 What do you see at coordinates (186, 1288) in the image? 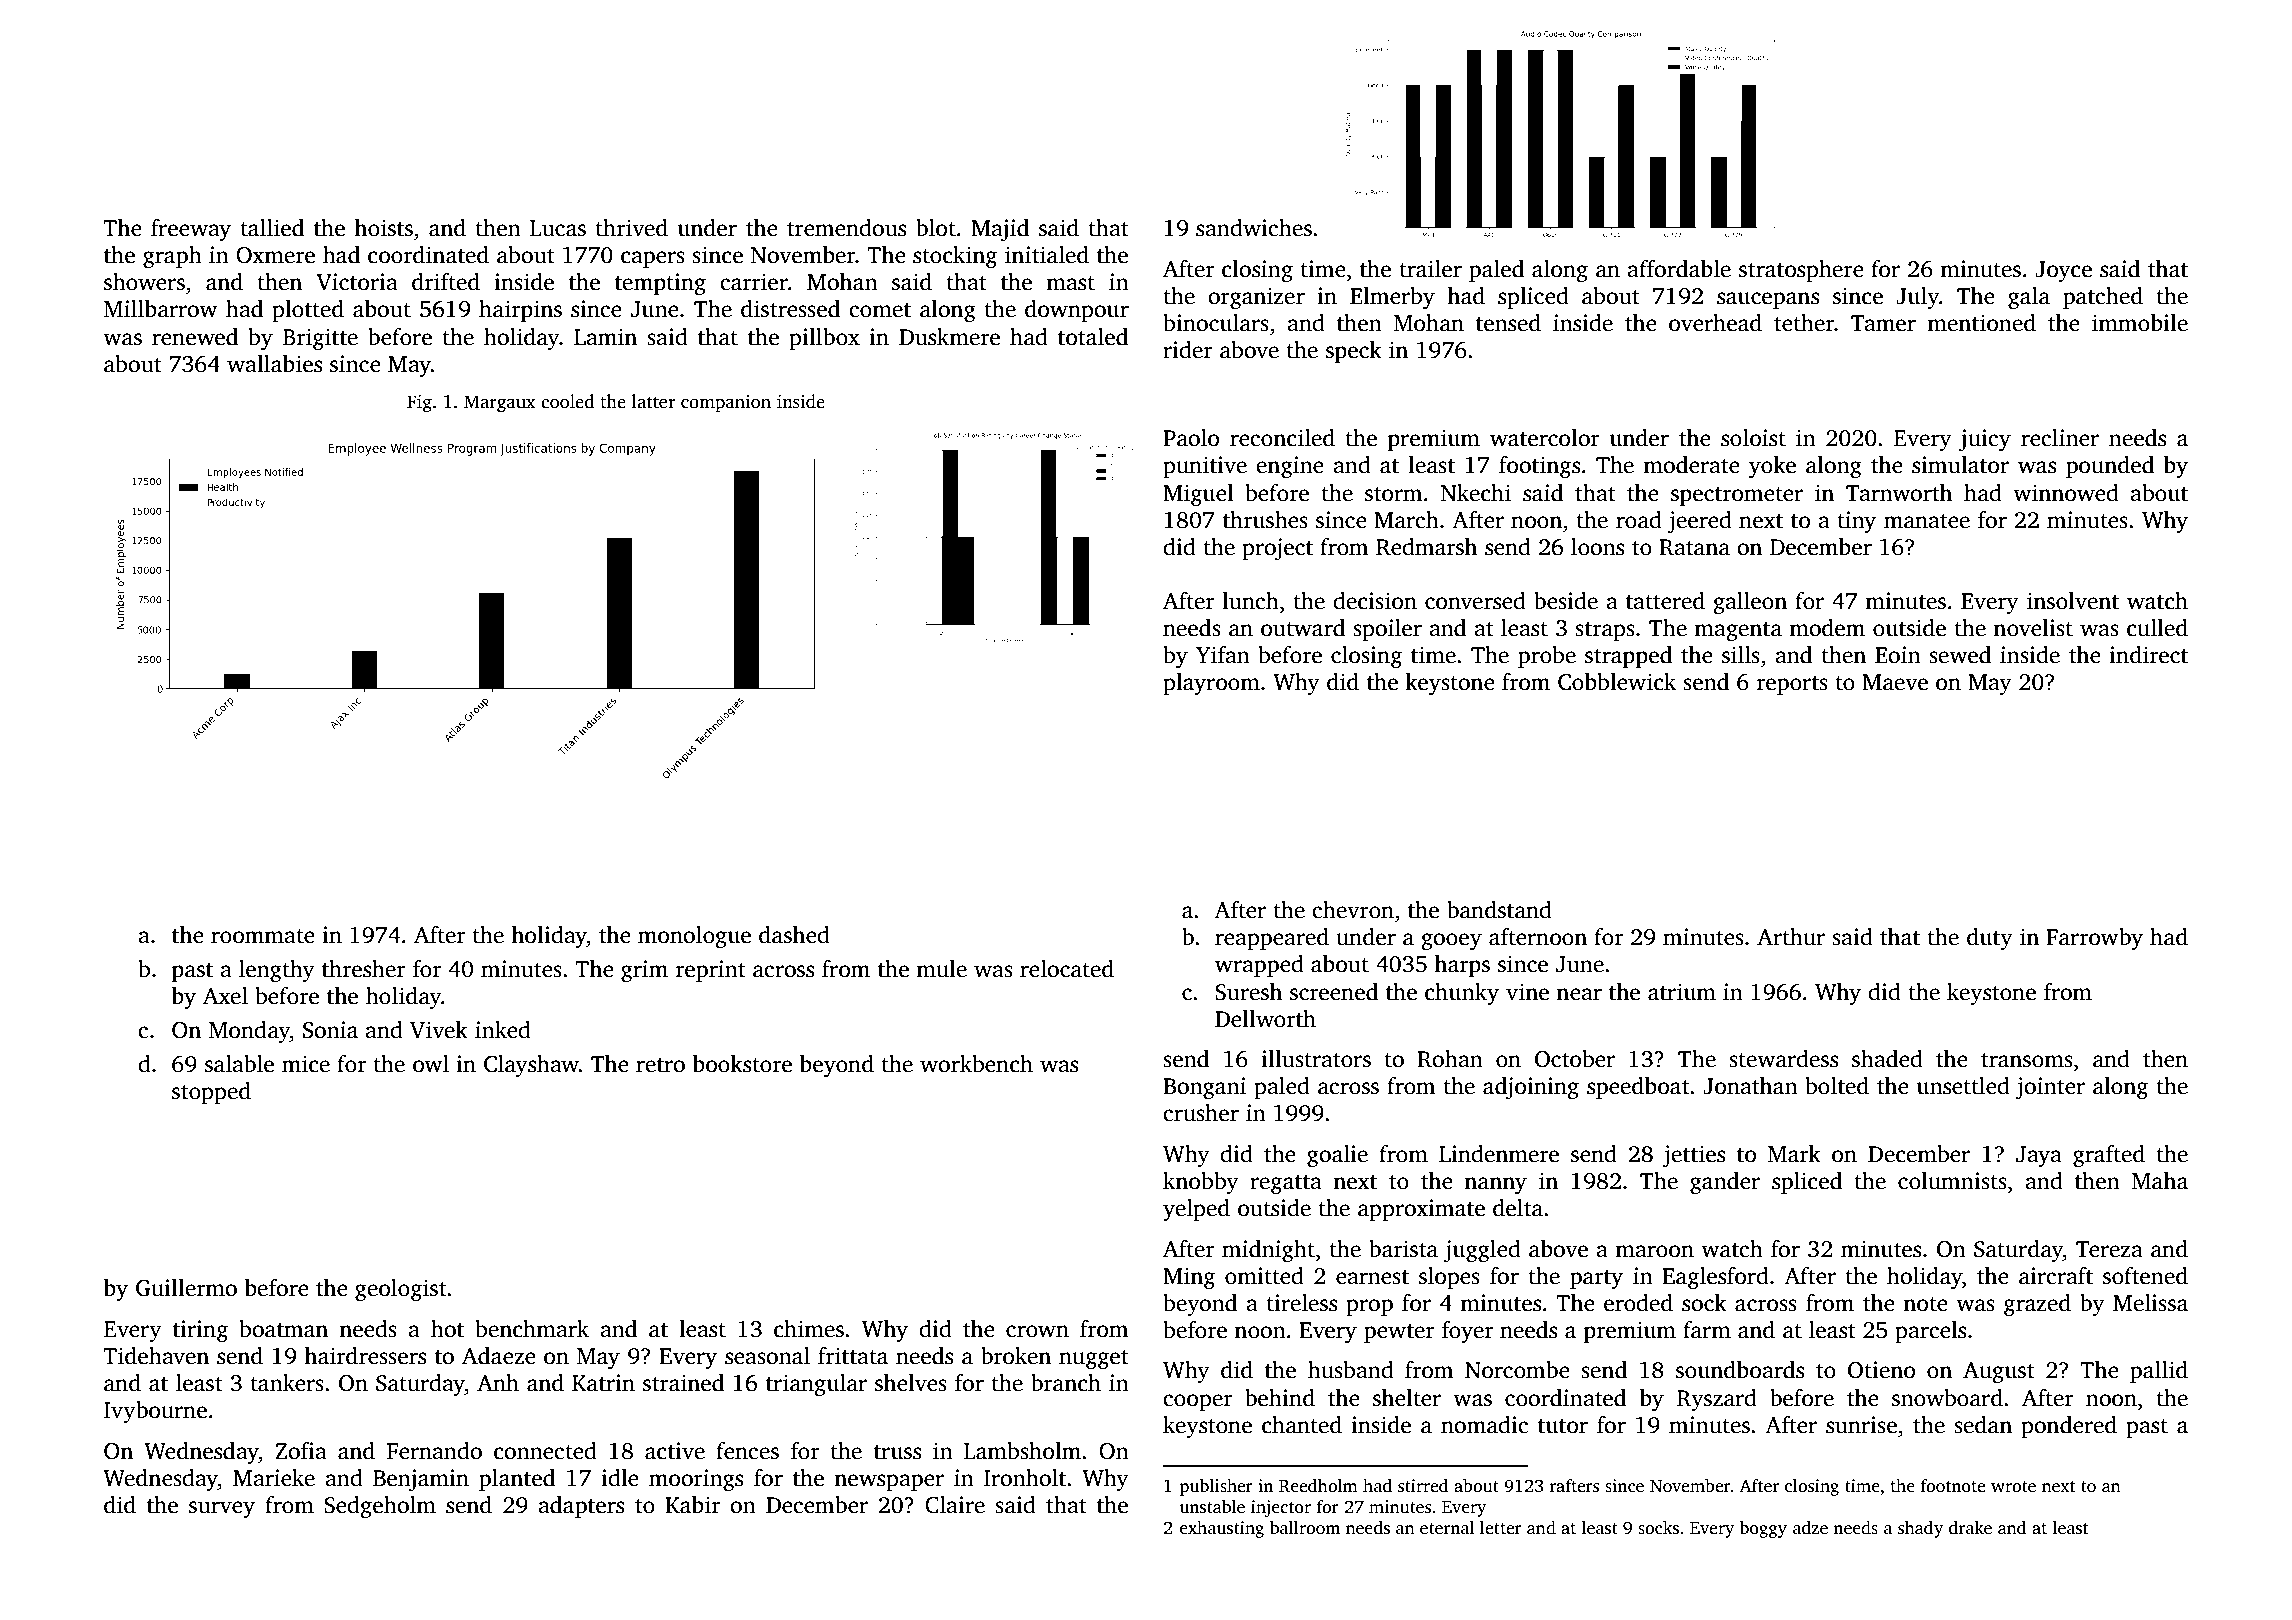
I see `Guillermo` at bounding box center [186, 1288].
